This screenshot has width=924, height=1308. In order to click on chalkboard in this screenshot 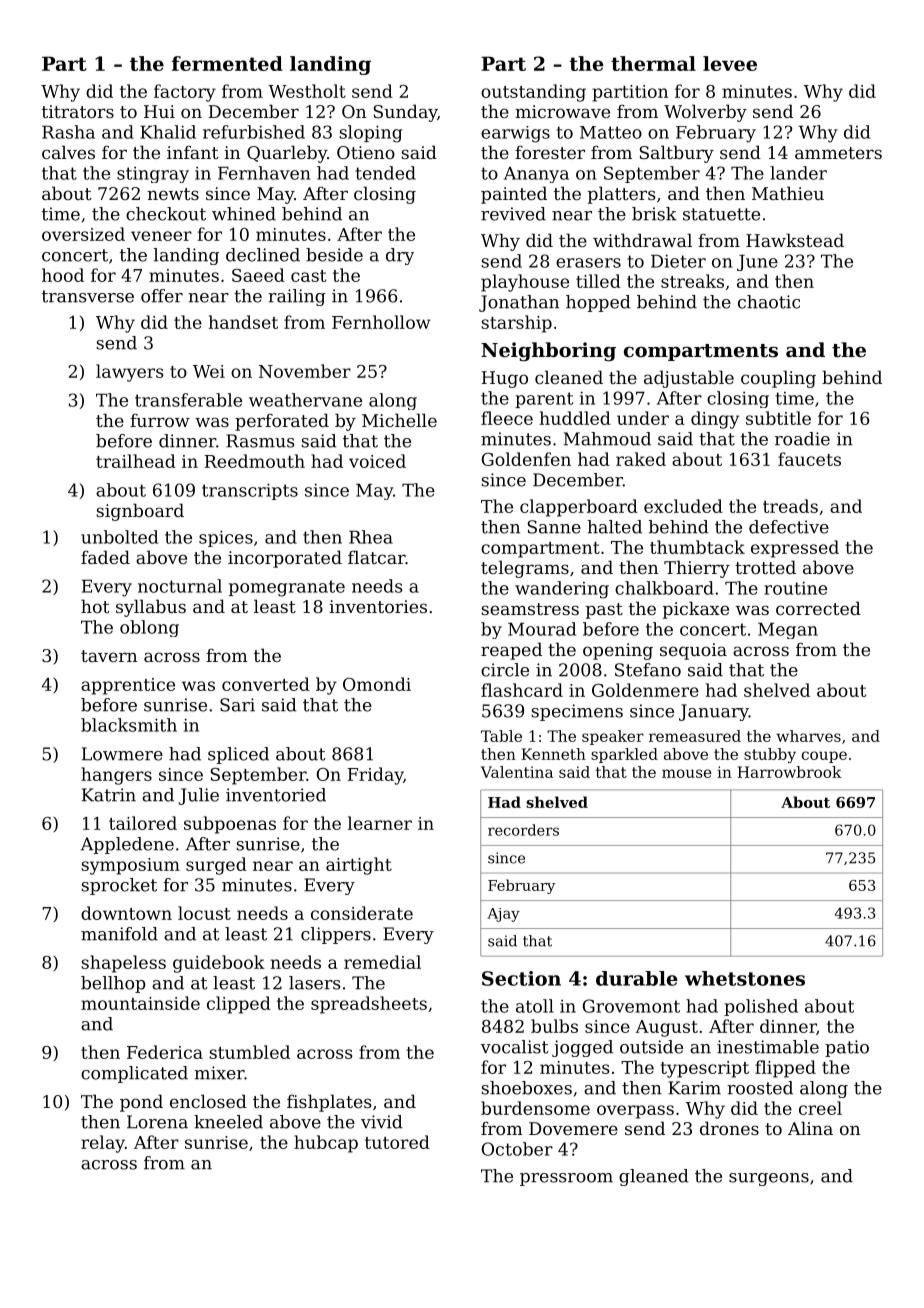, I will do `click(664, 588)`.
